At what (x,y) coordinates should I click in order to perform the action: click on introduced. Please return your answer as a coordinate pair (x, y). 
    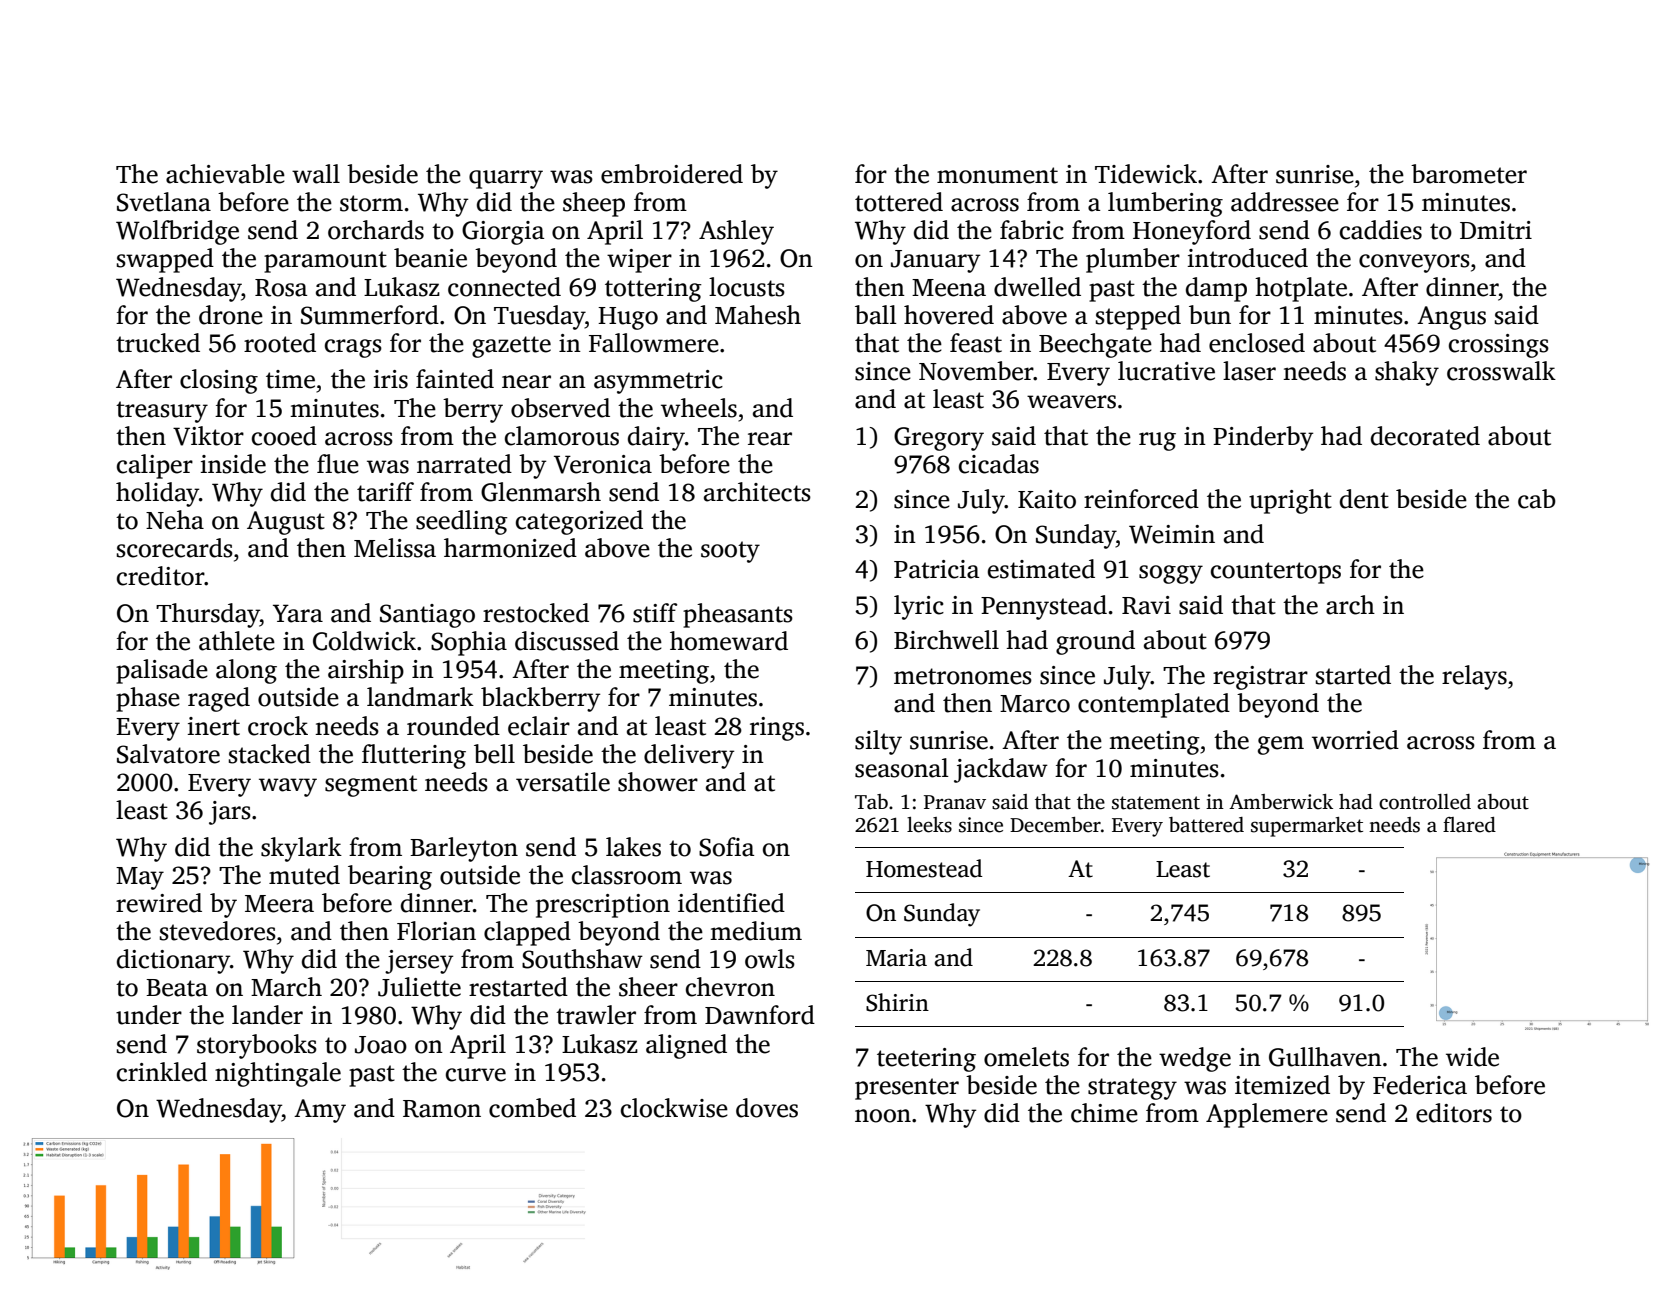
    Looking at the image, I should click on (1248, 258).
